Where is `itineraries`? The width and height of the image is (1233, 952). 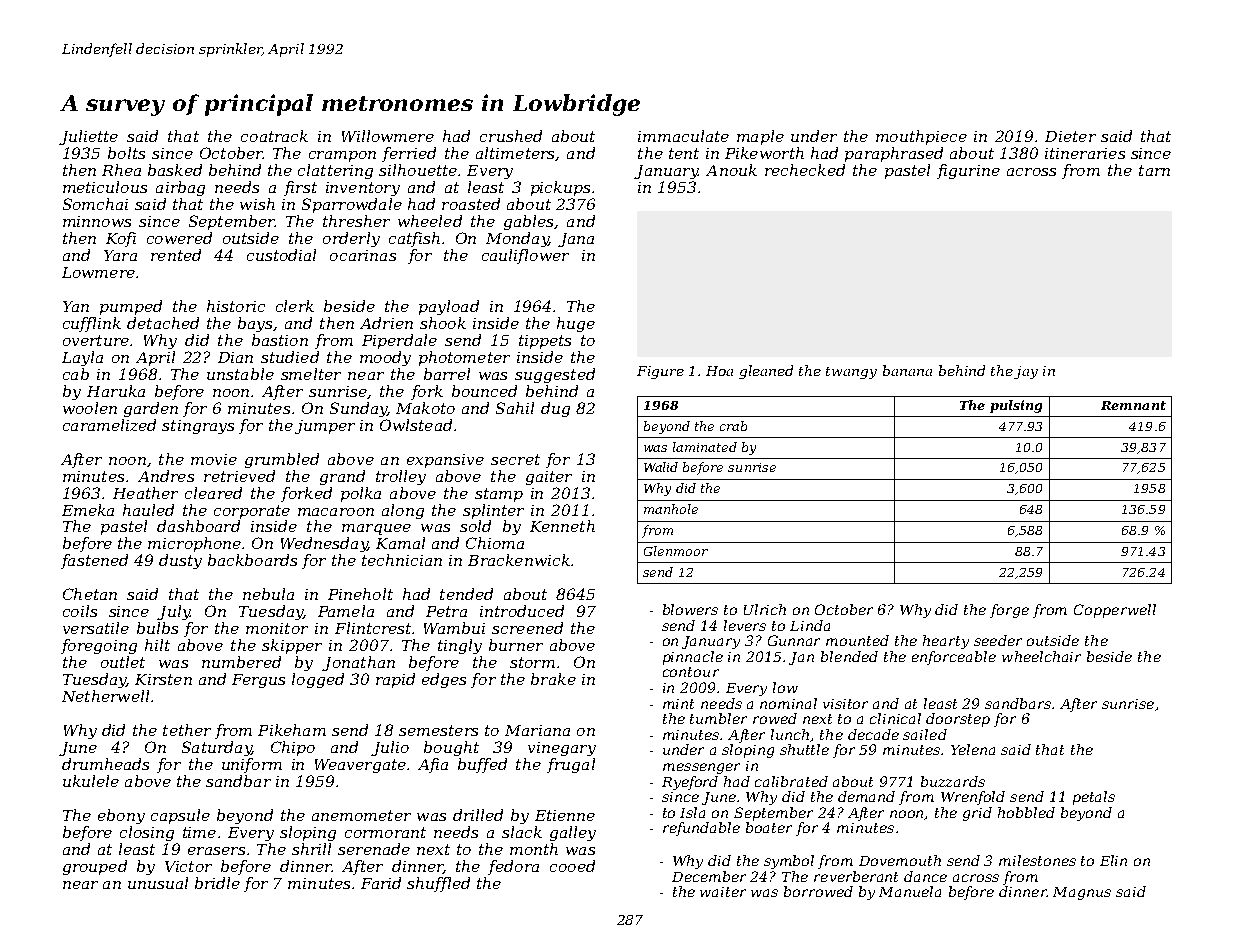
itineraries is located at coordinates (1085, 153).
